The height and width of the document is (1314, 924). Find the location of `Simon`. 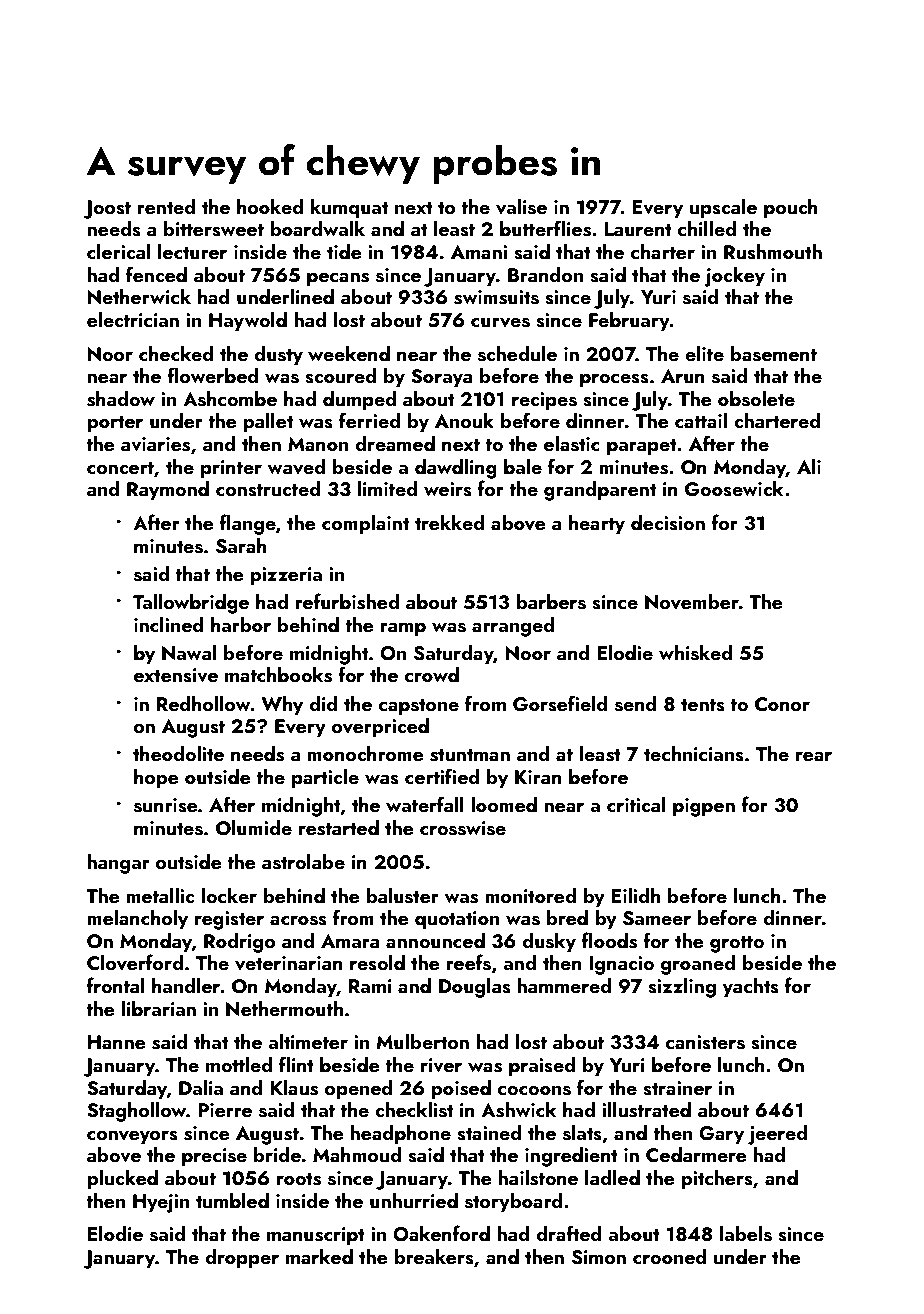

Simon is located at coordinates (599, 1257).
